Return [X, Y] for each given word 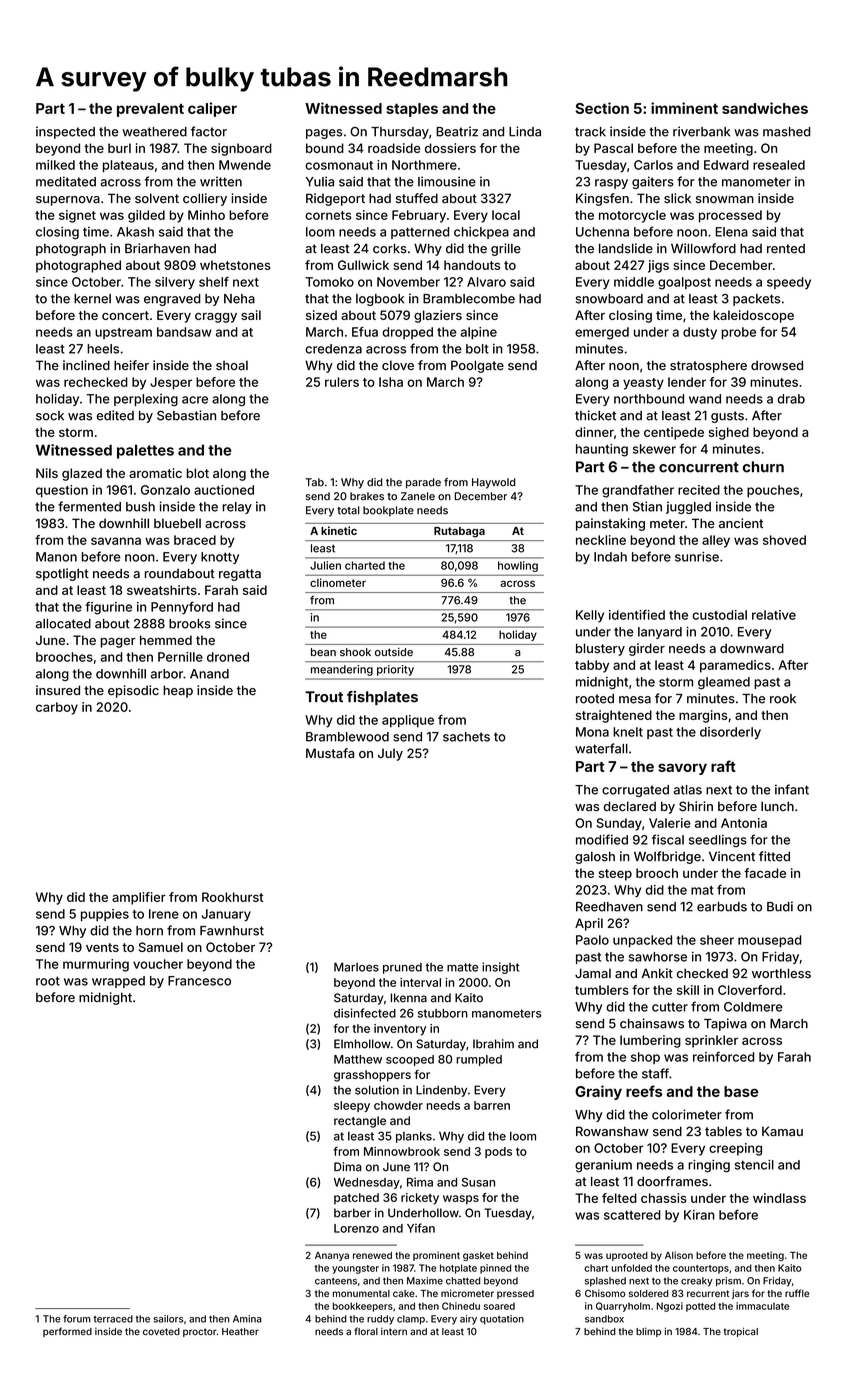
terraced [113, 1319]
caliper [212, 109]
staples [412, 110]
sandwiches [765, 108]
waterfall [601, 748]
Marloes [356, 967]
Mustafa [330, 753]
